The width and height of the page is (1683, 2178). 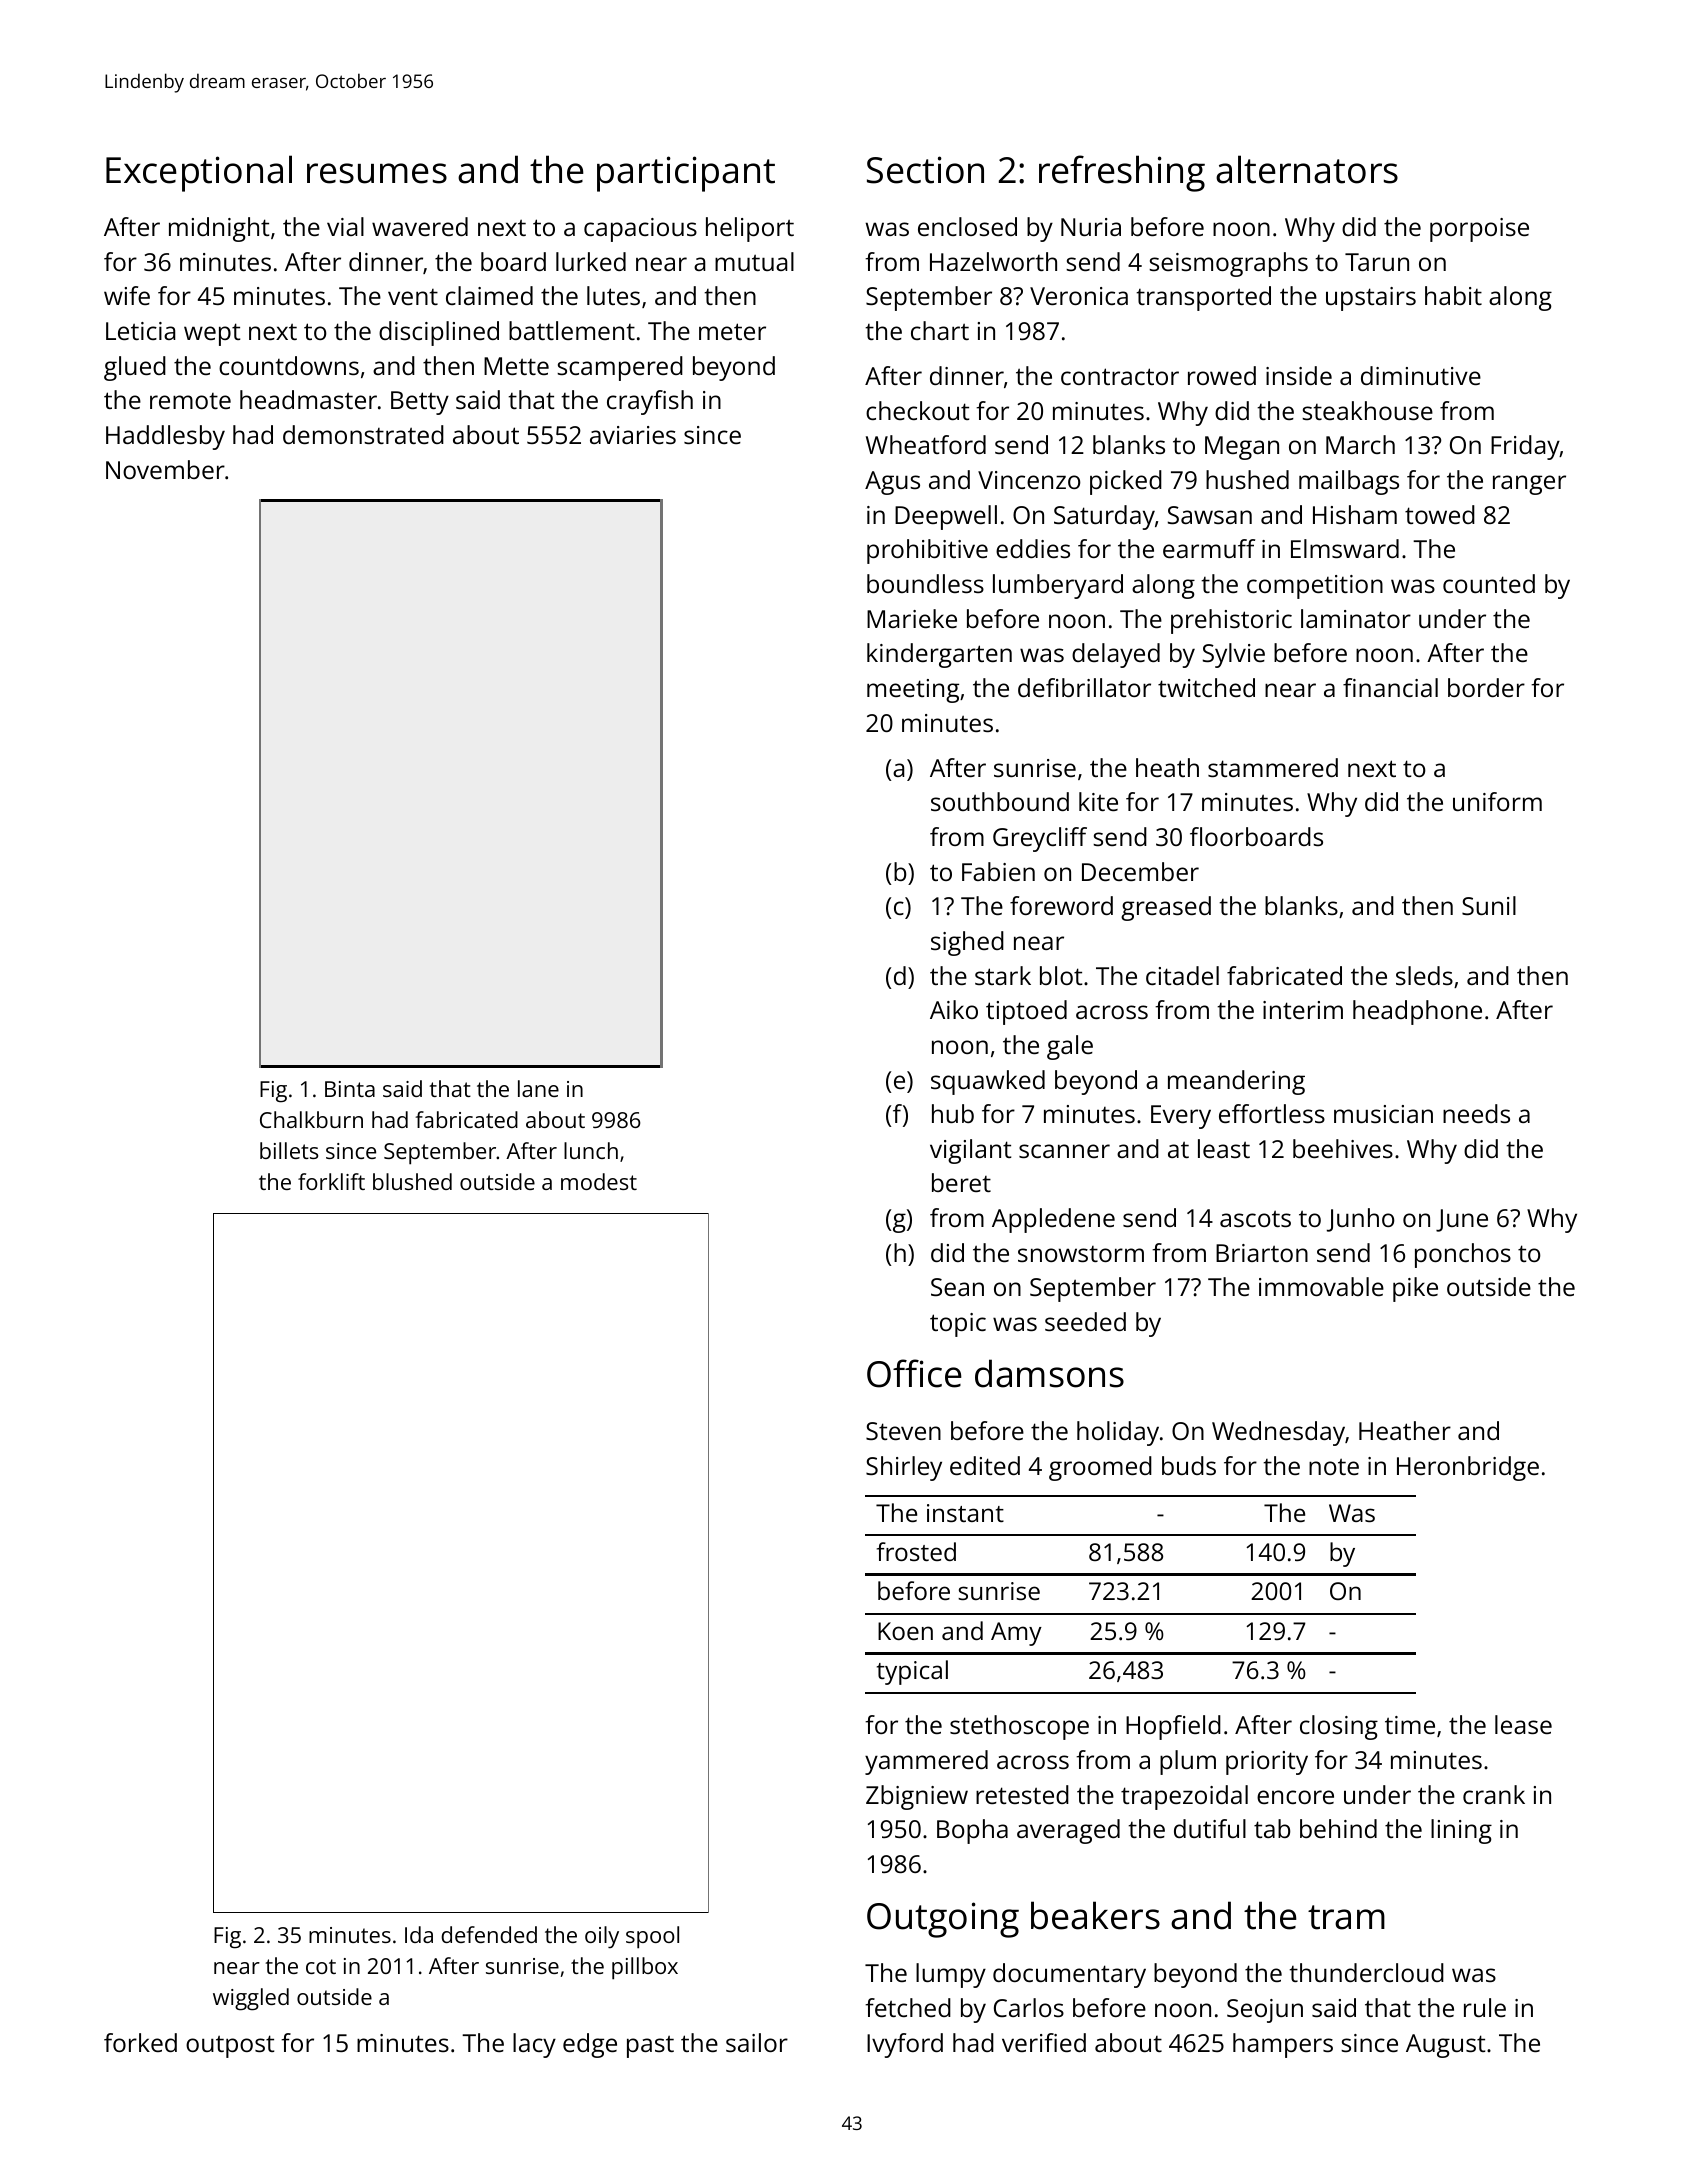 I want to click on November, so click(x=165, y=469).
